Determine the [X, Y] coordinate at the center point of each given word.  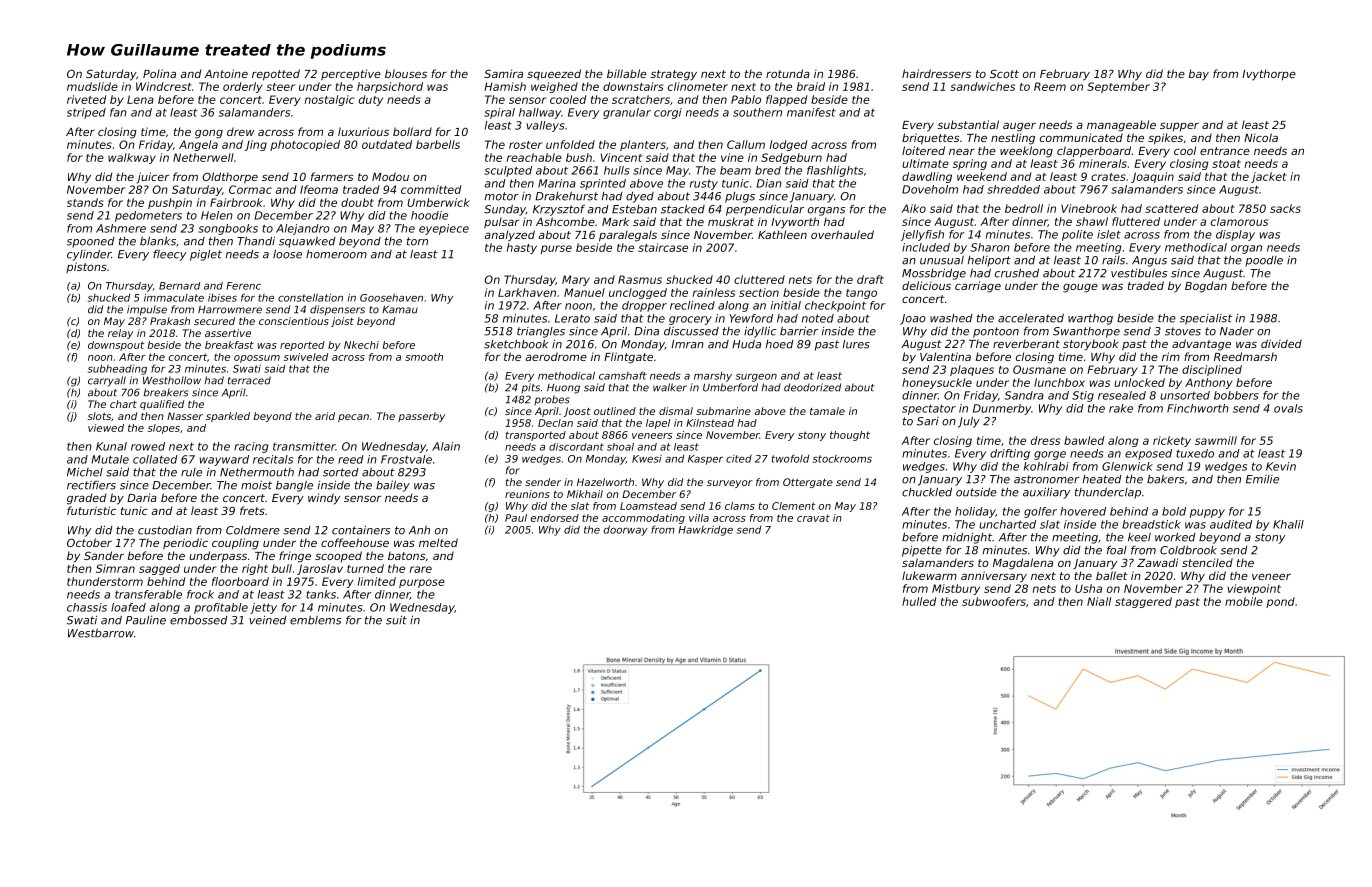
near [962, 152]
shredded [1013, 189]
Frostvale [406, 459]
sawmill [1216, 440]
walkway [132, 158]
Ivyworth [795, 223]
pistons [86, 267]
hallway [540, 113]
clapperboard [1094, 152]
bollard [412, 131]
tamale [827, 411]
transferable [148, 594]
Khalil [1288, 524]
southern [757, 112]
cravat [813, 518]
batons [406, 555]
